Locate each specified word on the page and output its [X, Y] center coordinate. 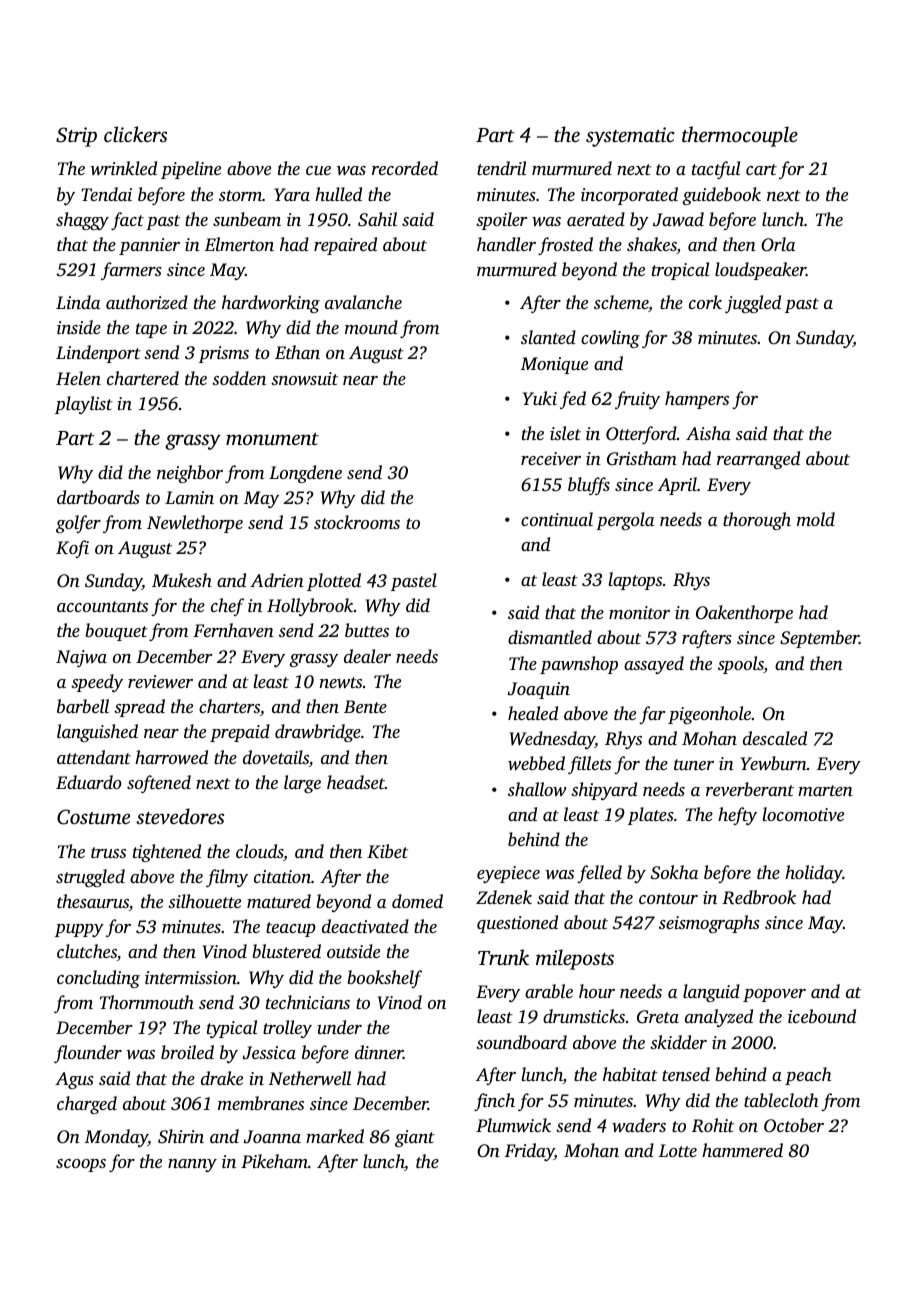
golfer [78, 524]
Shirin [181, 1136]
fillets [589, 765]
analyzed [719, 1018]
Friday [529, 1152]
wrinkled [123, 168]
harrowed [171, 757]
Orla [778, 244]
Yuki [540, 398]
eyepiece [508, 874]
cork [705, 302]
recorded [405, 168]
